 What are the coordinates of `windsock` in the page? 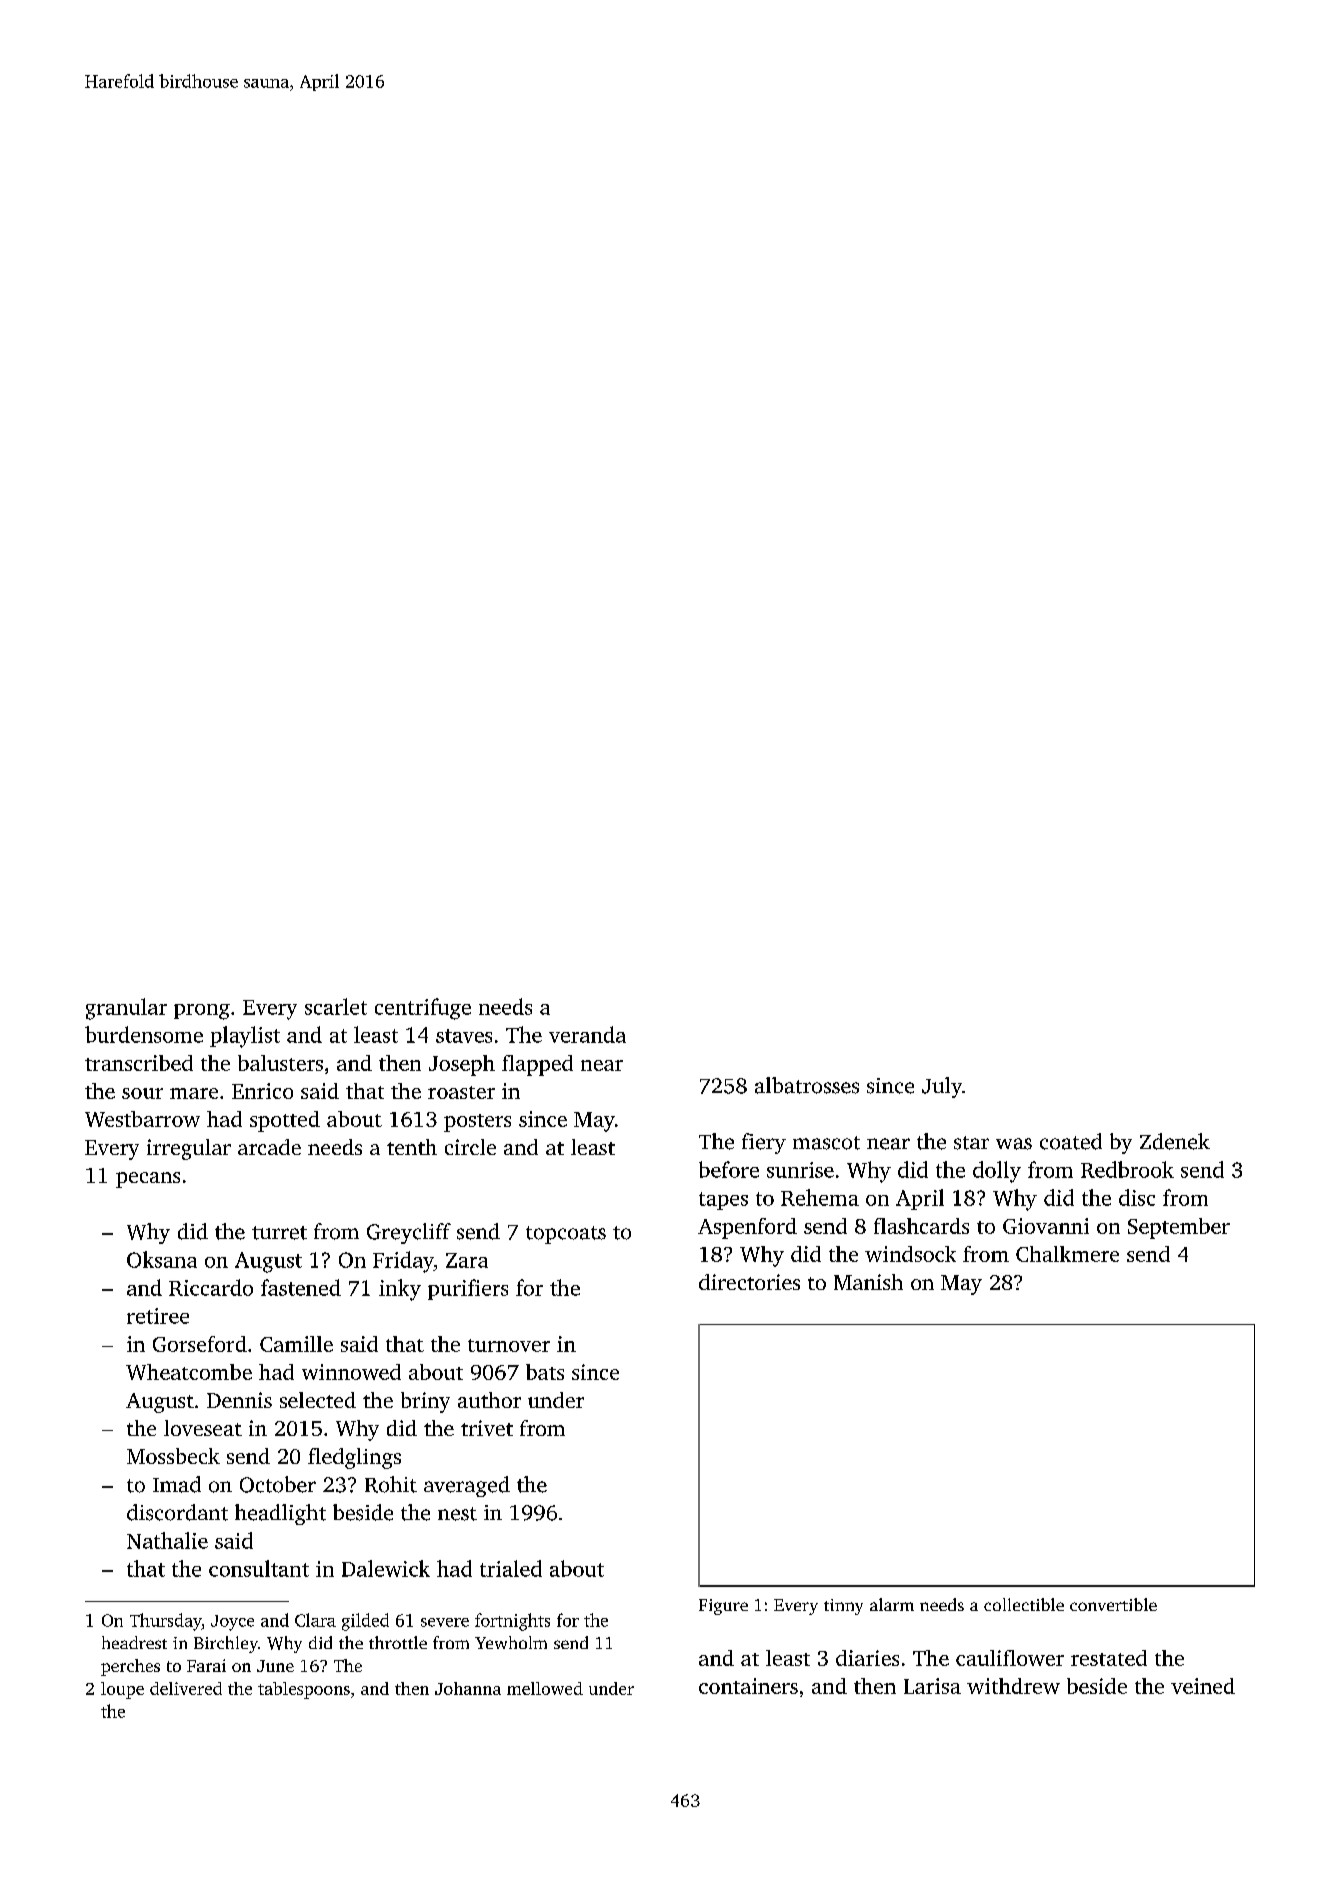 It's located at (910, 1254).
